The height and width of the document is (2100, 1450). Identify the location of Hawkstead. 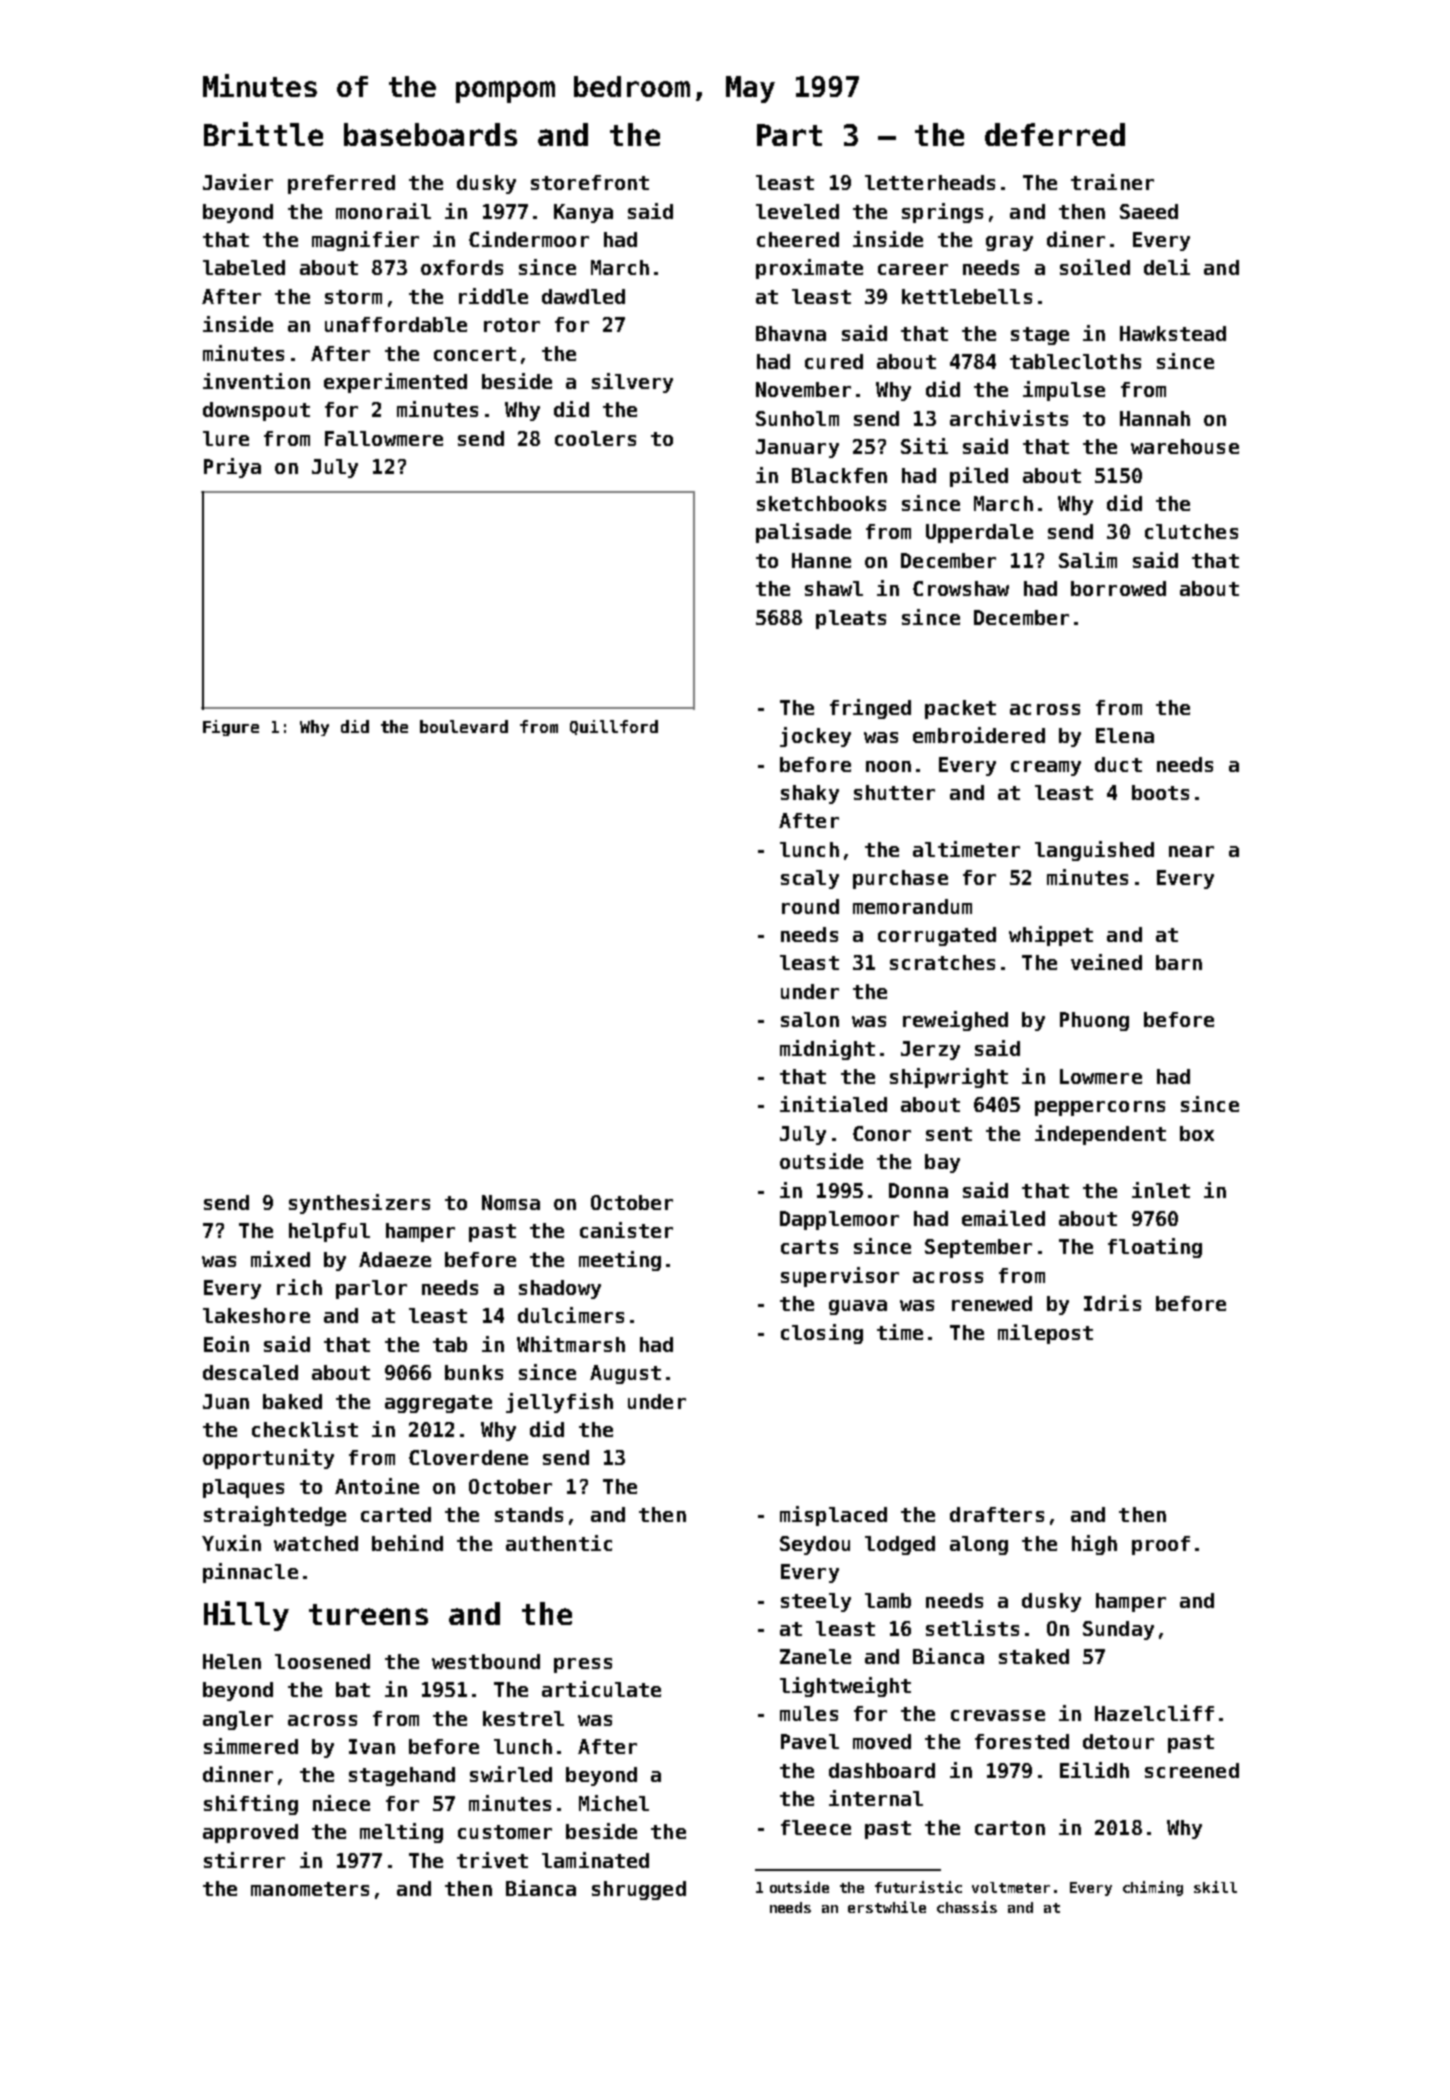
(1173, 333).
